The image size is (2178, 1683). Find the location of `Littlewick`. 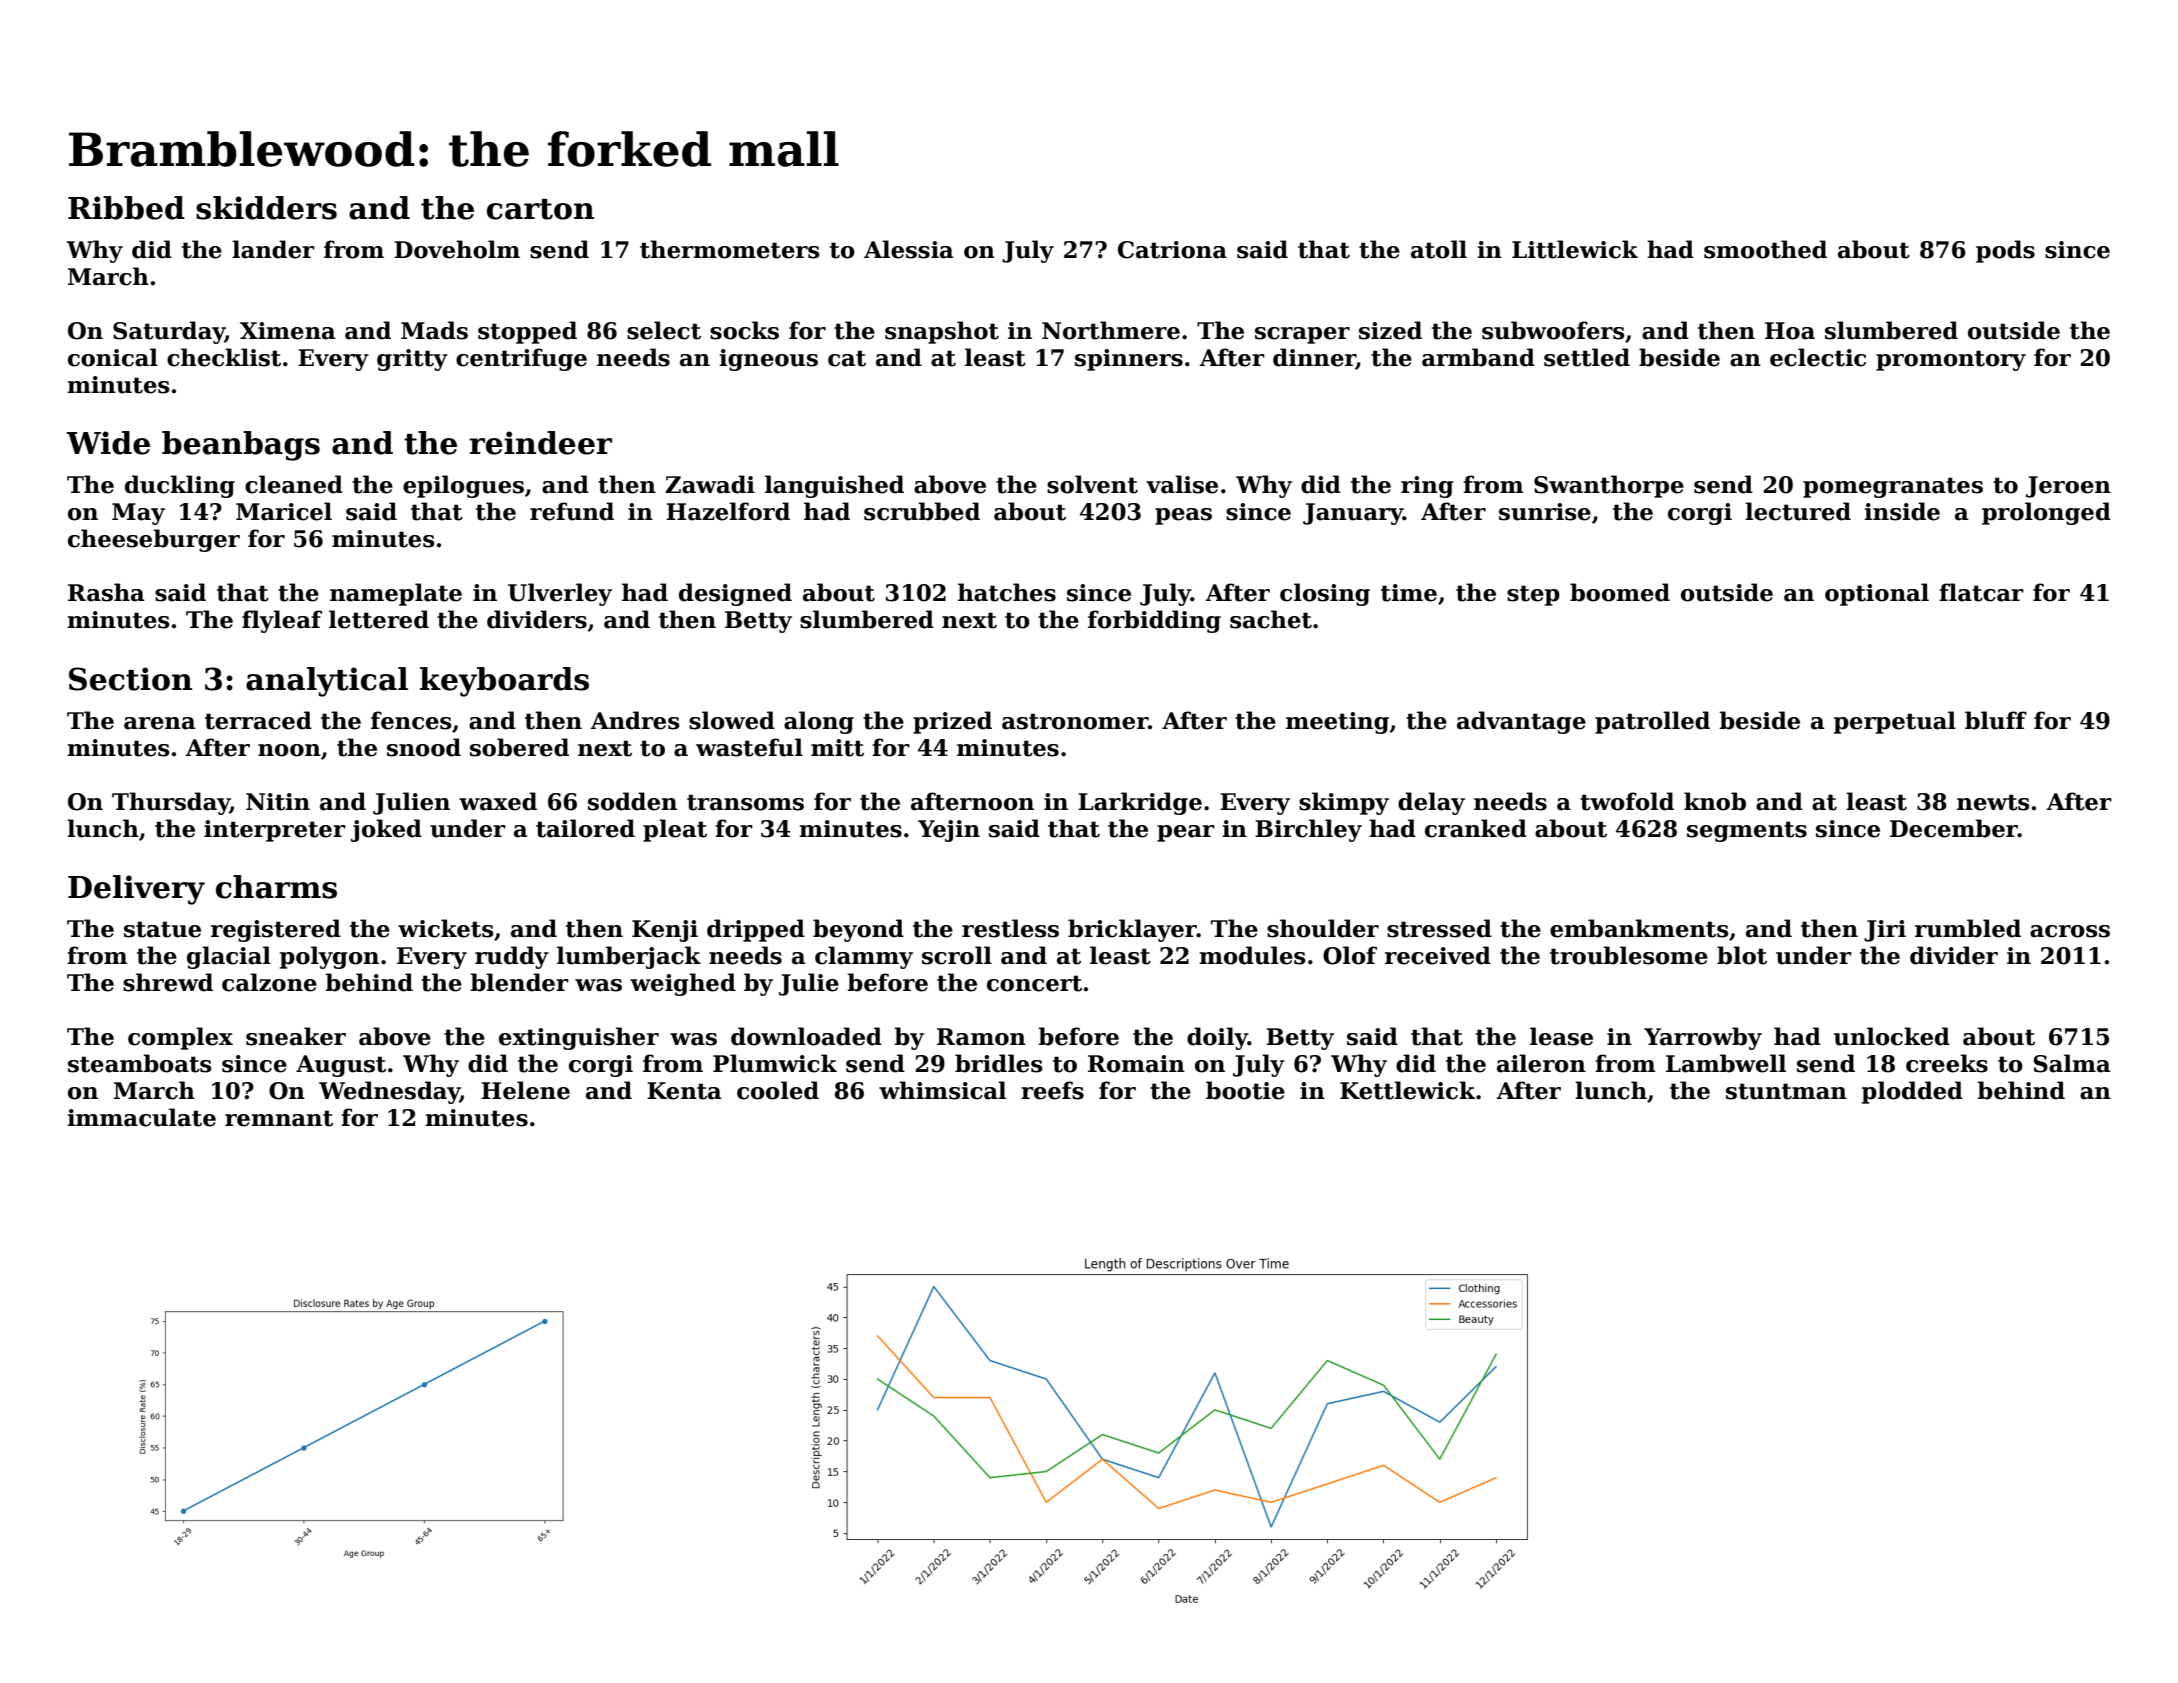

Littlewick is located at coordinates (1575, 249).
